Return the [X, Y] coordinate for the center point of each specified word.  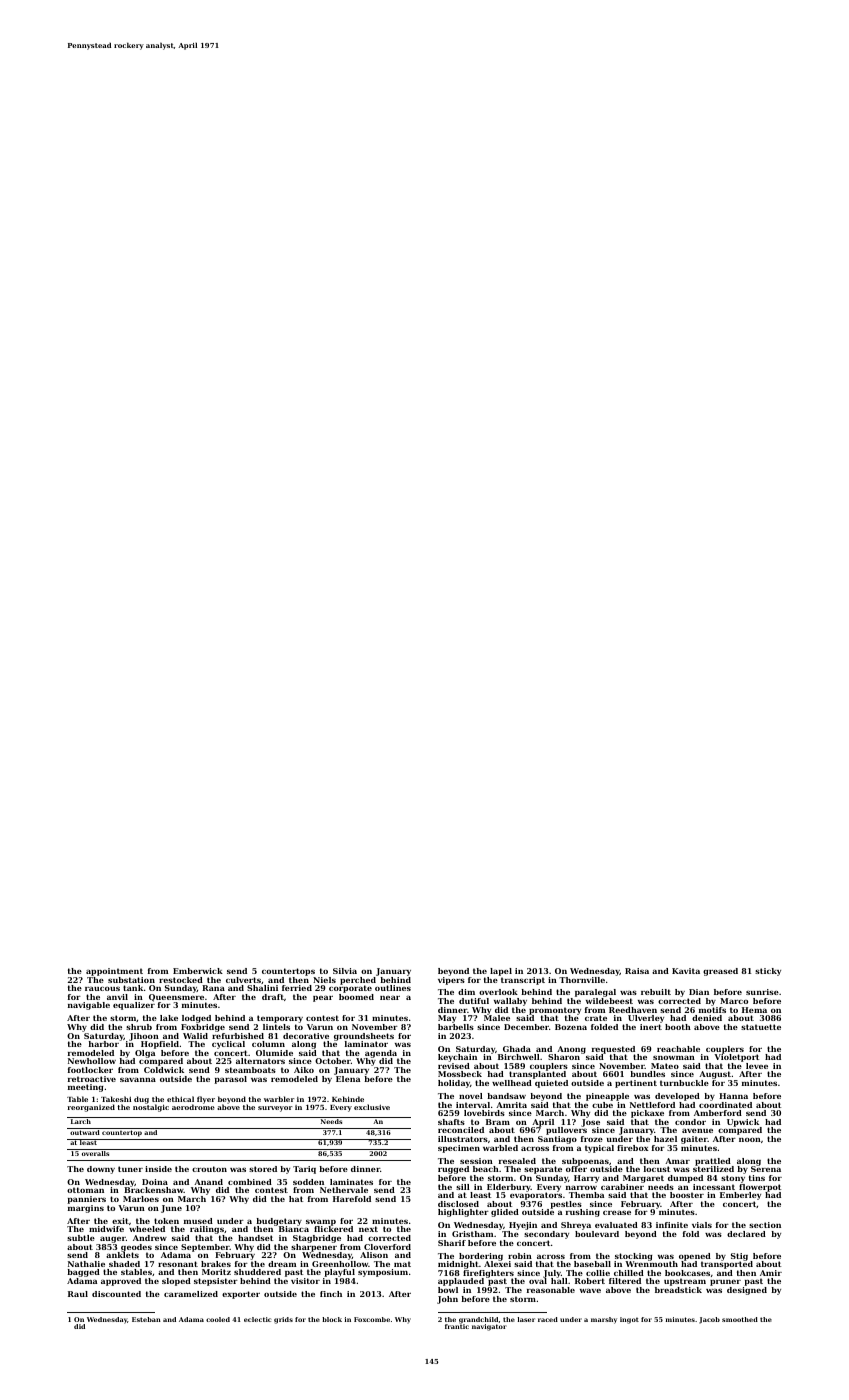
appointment [114, 972]
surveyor [275, 1109]
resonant [178, 1264]
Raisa [637, 971]
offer [576, 1169]
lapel [501, 972]
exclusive [372, 1107]
